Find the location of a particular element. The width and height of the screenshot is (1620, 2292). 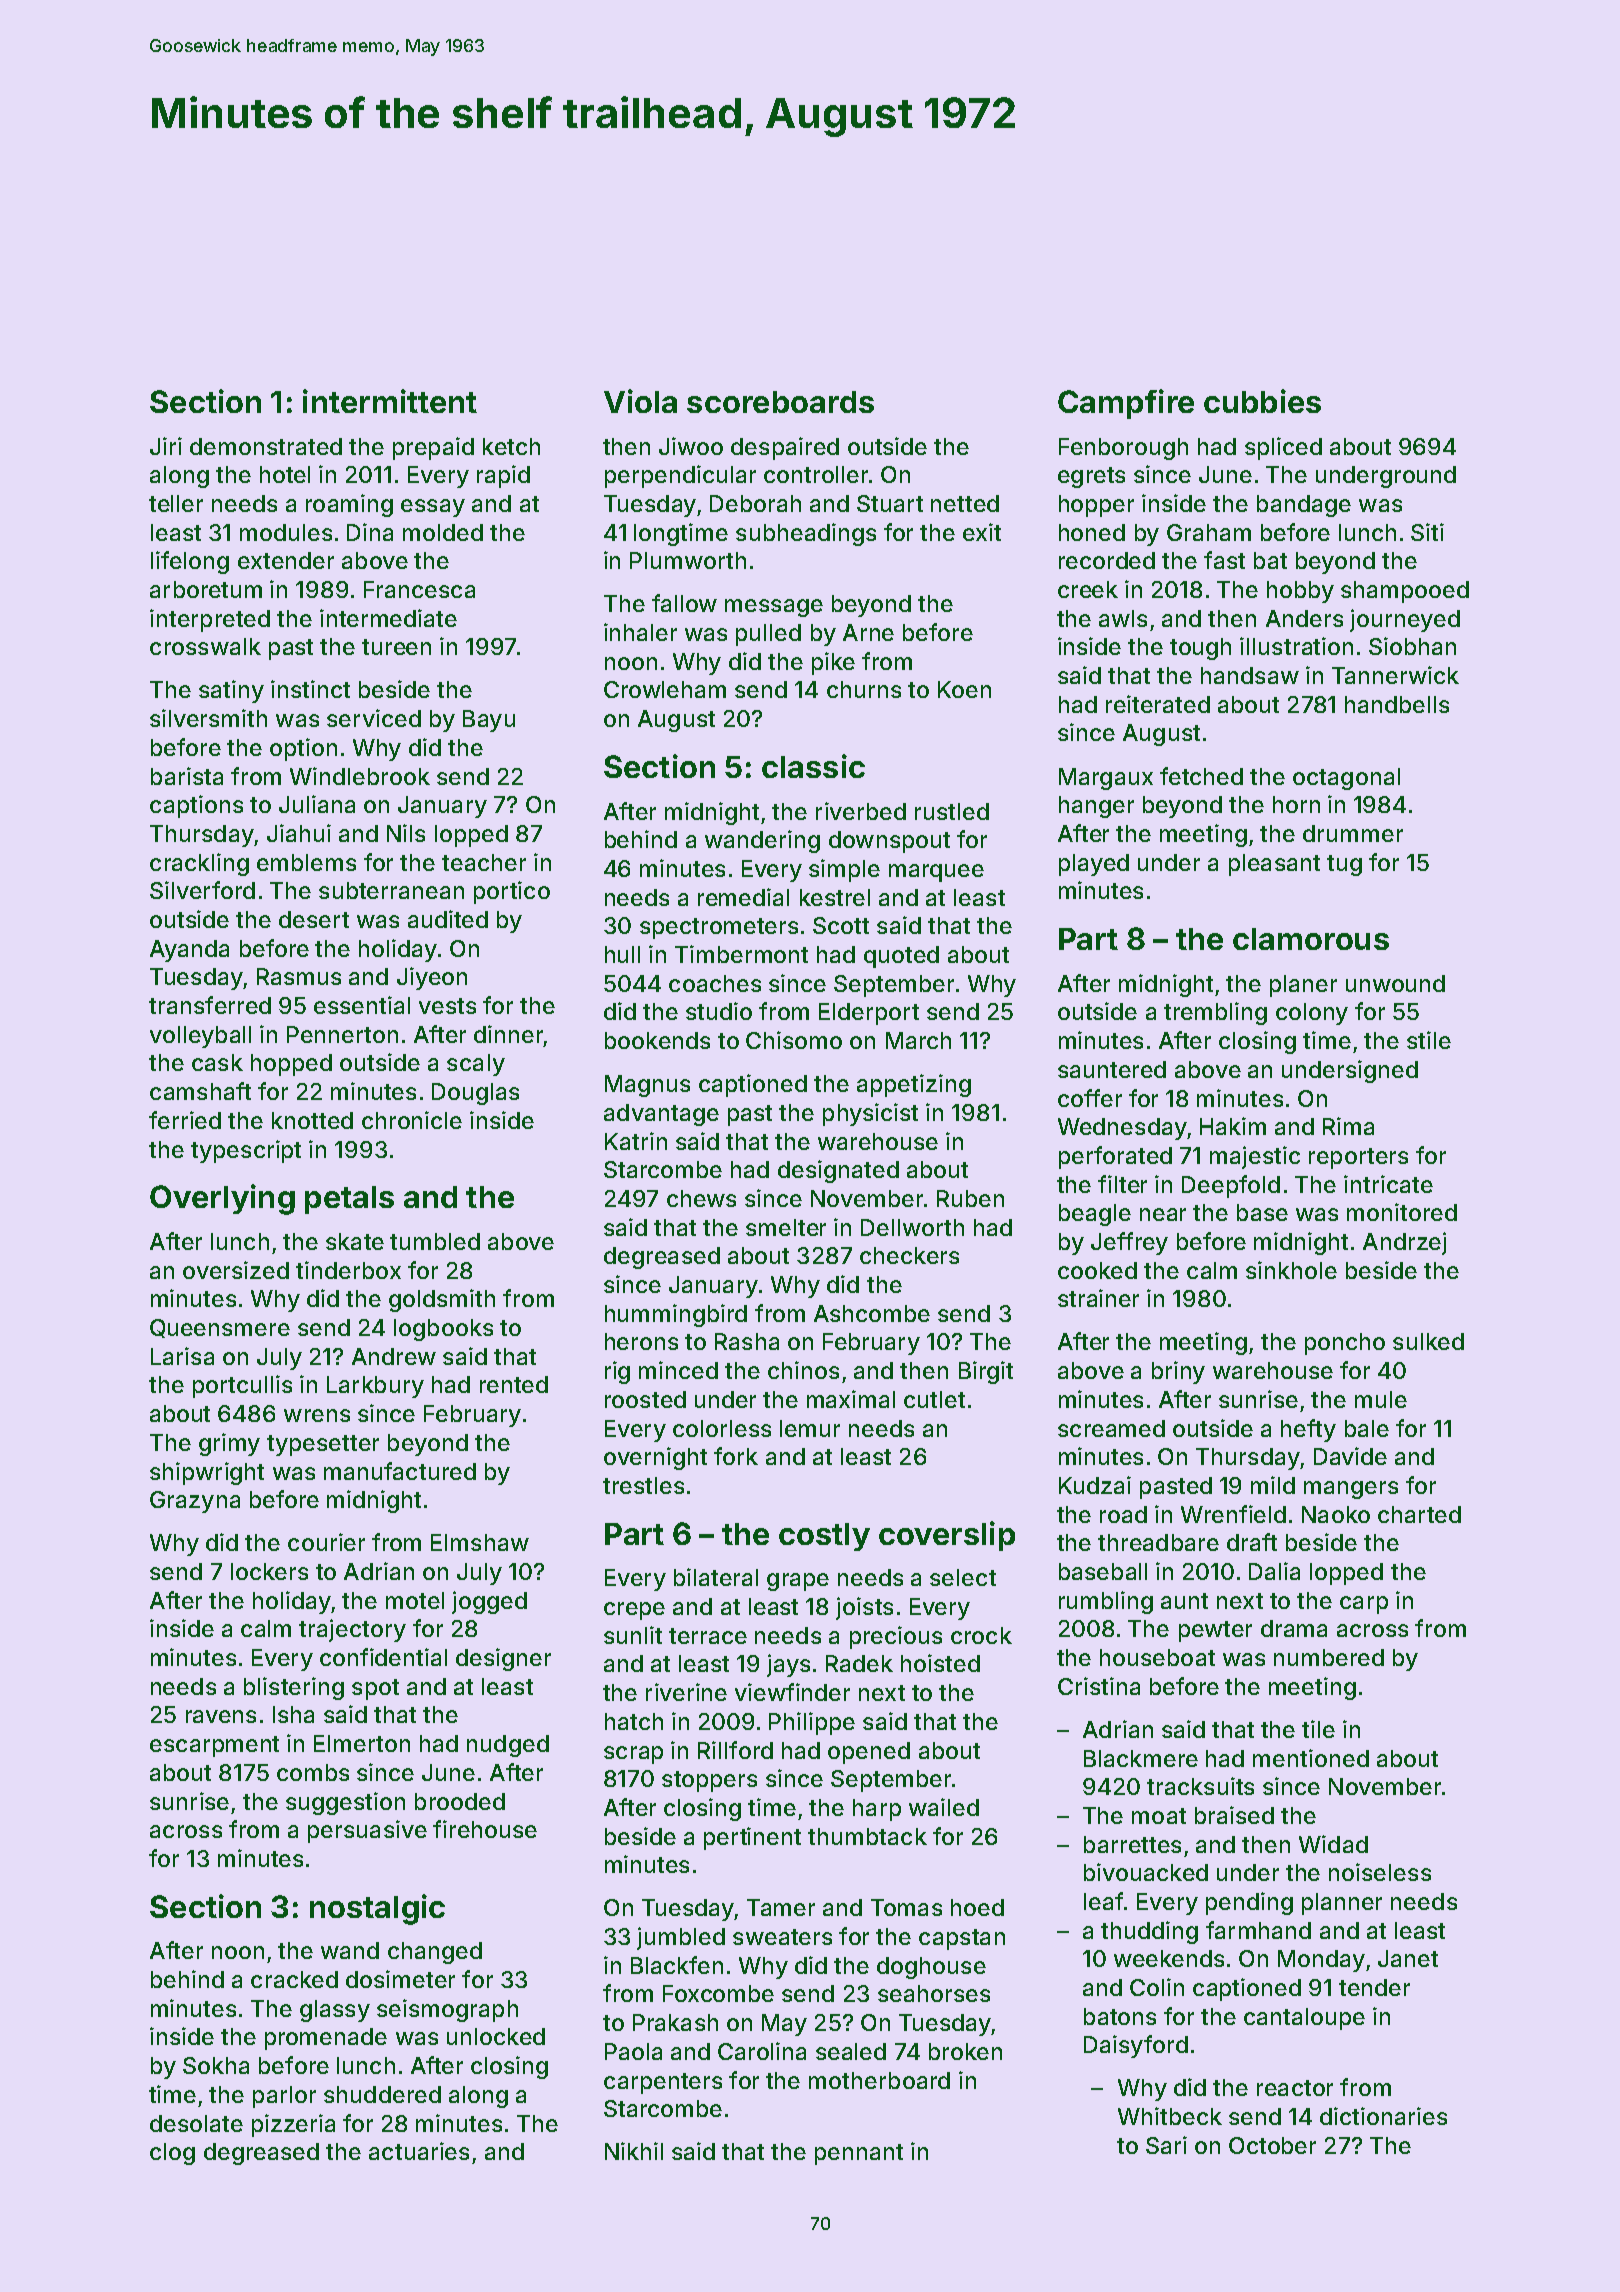

Jiri is located at coordinates (166, 446).
